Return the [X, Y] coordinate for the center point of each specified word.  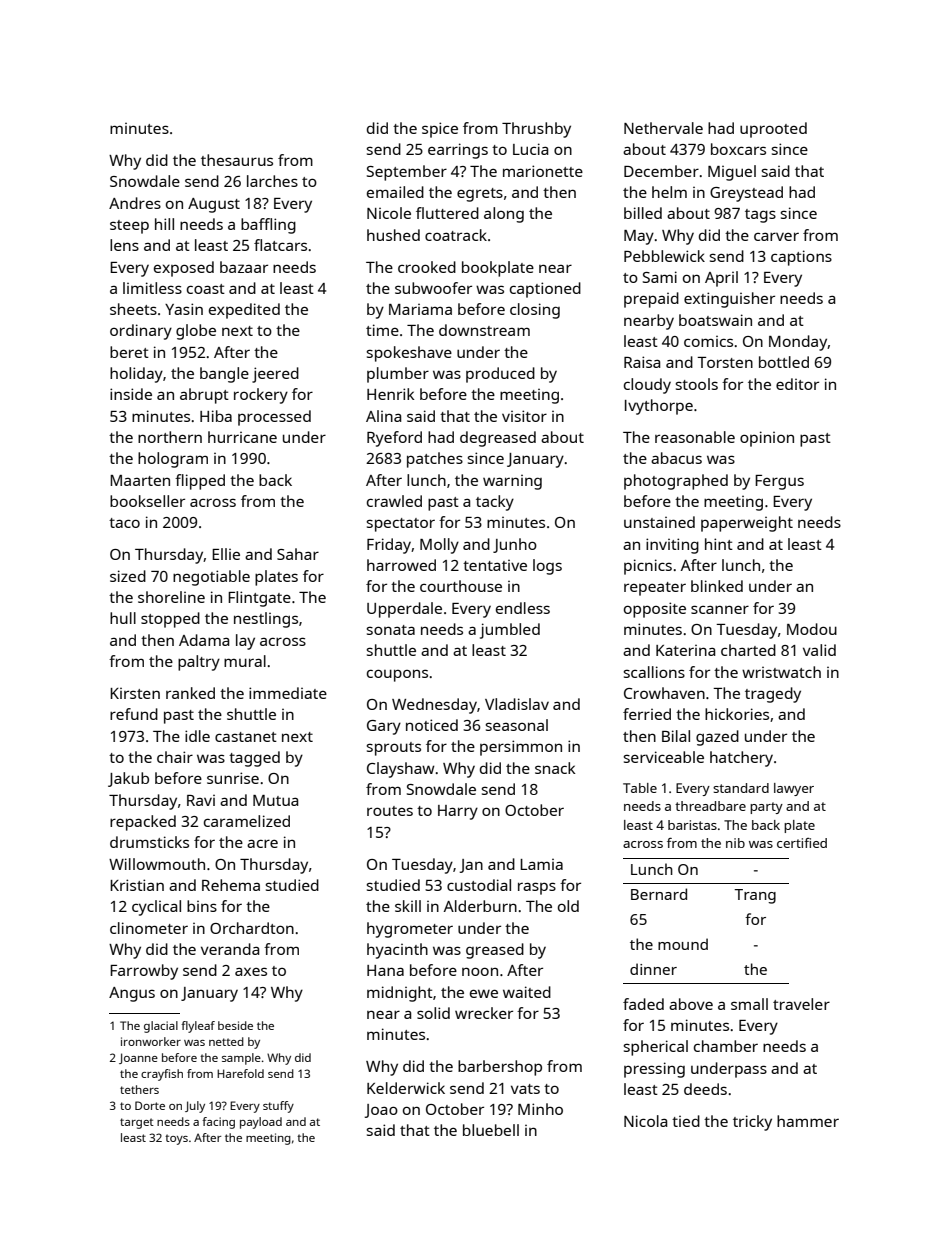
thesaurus [237, 160]
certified [802, 843]
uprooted [773, 130]
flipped [200, 482]
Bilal [676, 736]
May [639, 237]
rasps [537, 888]
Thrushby [536, 130]
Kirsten [135, 693]
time [382, 330]
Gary [384, 727]
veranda [230, 949]
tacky [495, 503]
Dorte [150, 1105]
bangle [224, 375]
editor [797, 384]
